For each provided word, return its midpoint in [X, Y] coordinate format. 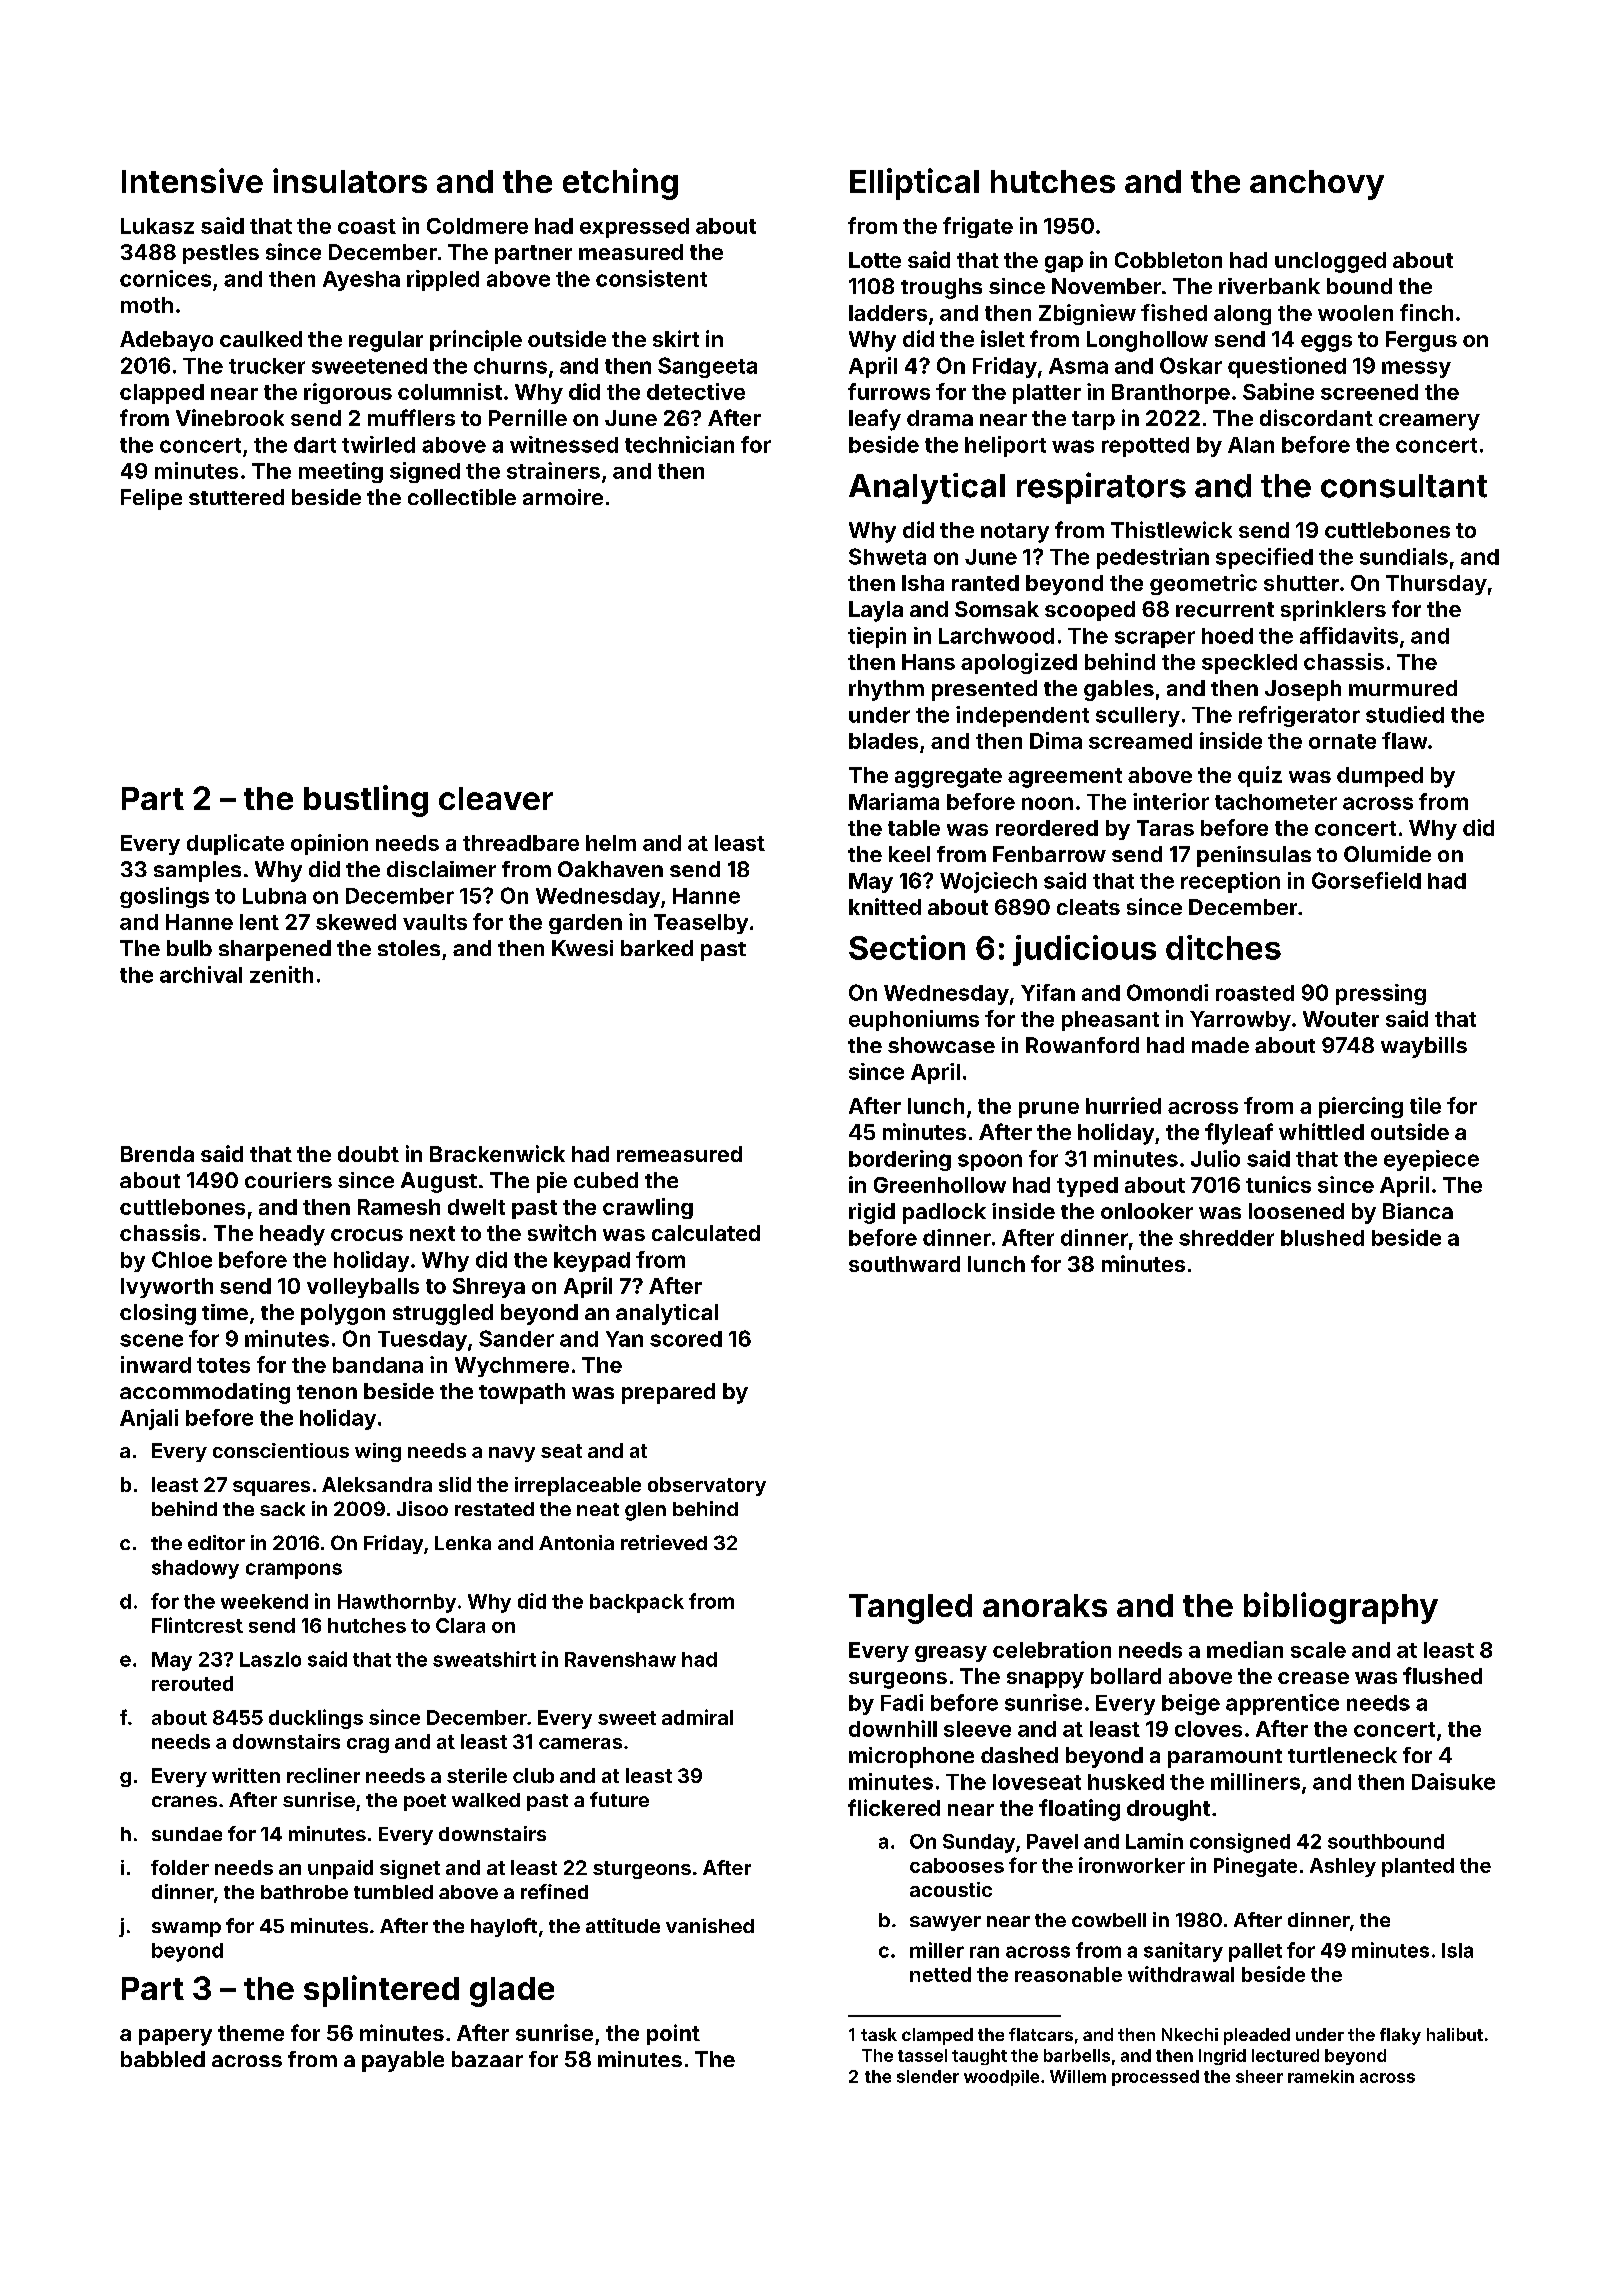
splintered [381, 1991]
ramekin [1321, 2076]
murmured [1403, 688]
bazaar [487, 2059]
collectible [462, 497]
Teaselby [701, 924]
